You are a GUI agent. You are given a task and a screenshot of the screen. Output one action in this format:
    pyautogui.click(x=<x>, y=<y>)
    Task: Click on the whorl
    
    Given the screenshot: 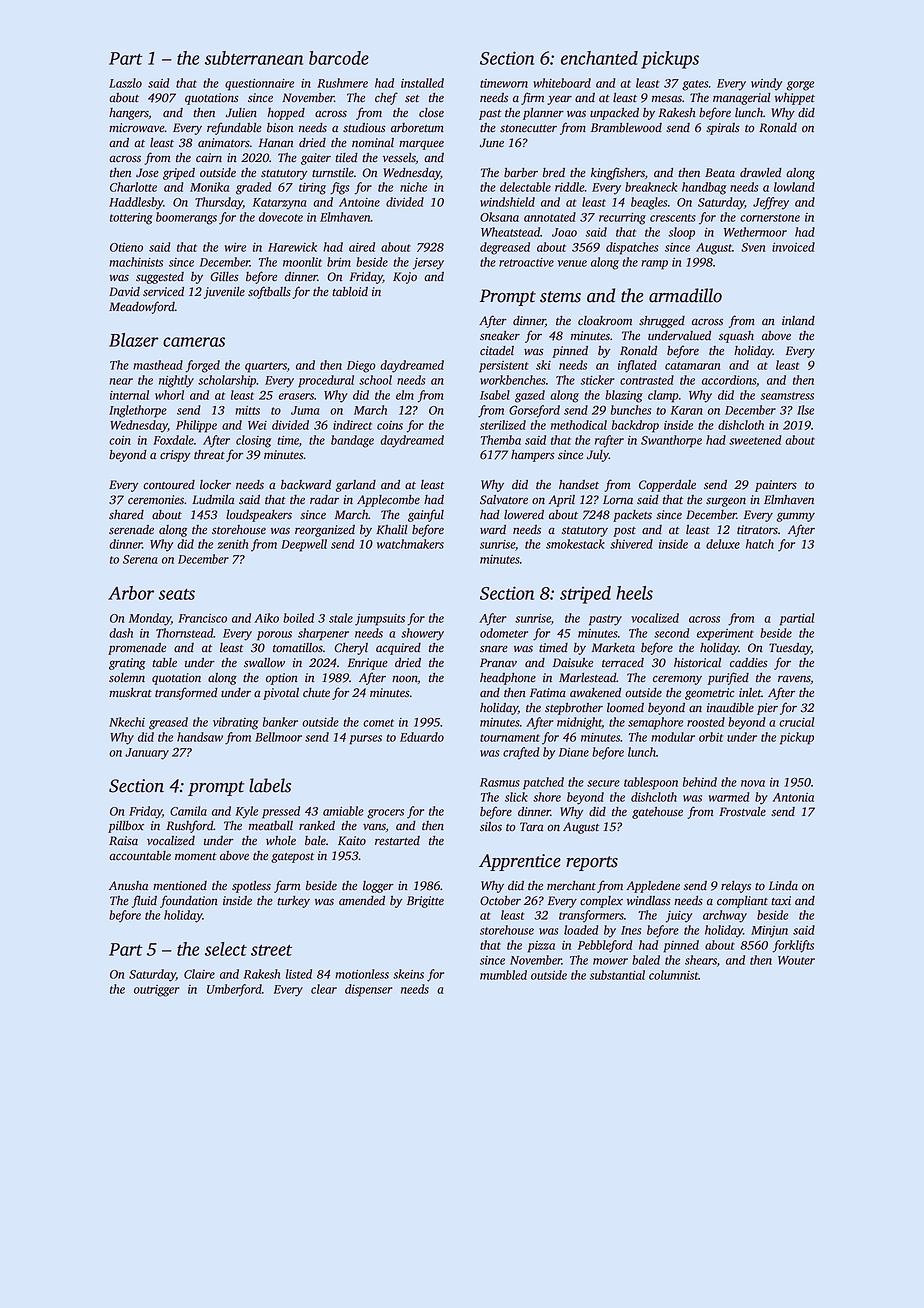 What is the action you would take?
    pyautogui.click(x=169, y=395)
